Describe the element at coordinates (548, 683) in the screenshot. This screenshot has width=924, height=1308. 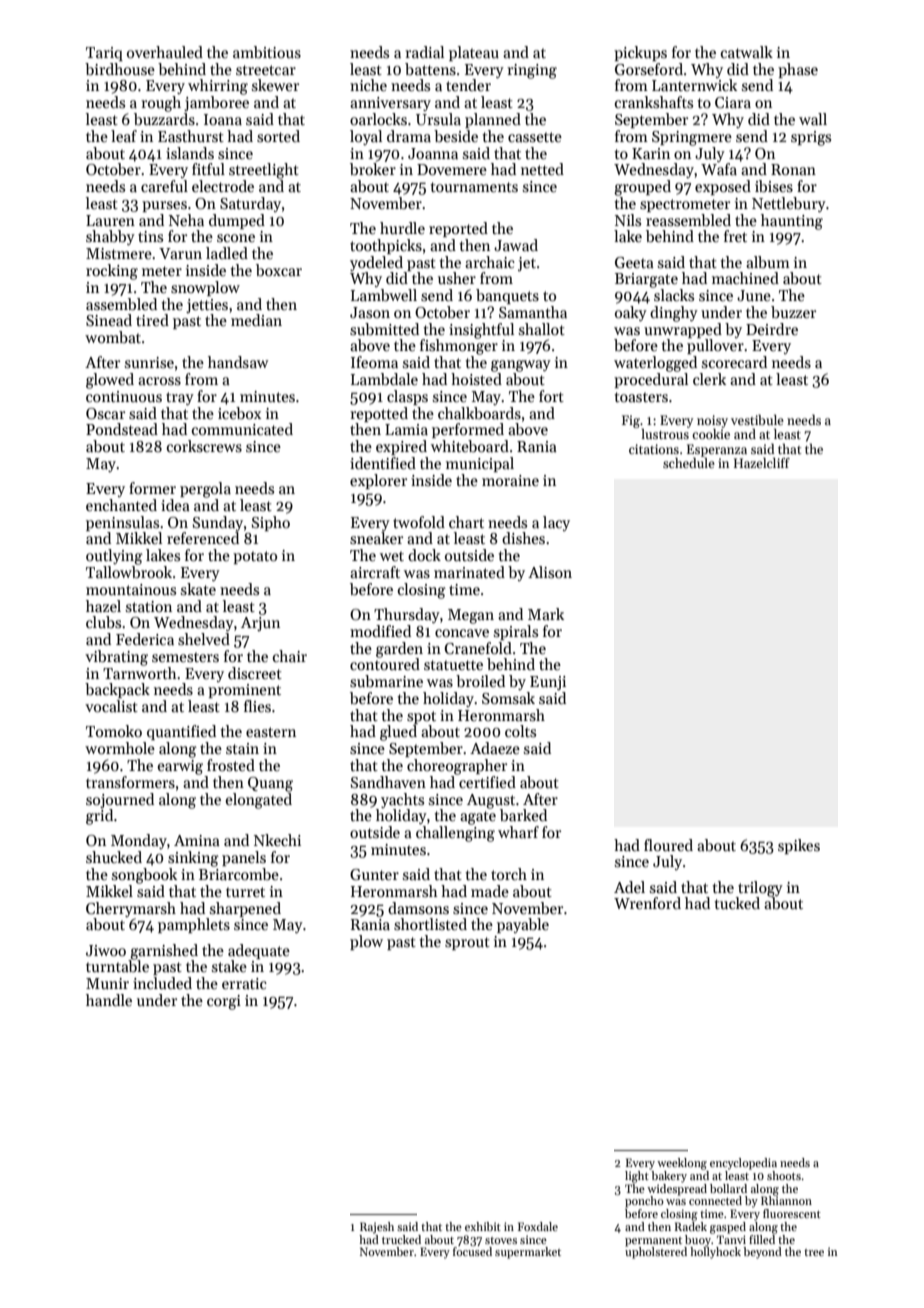
I see `Eunji` at that location.
